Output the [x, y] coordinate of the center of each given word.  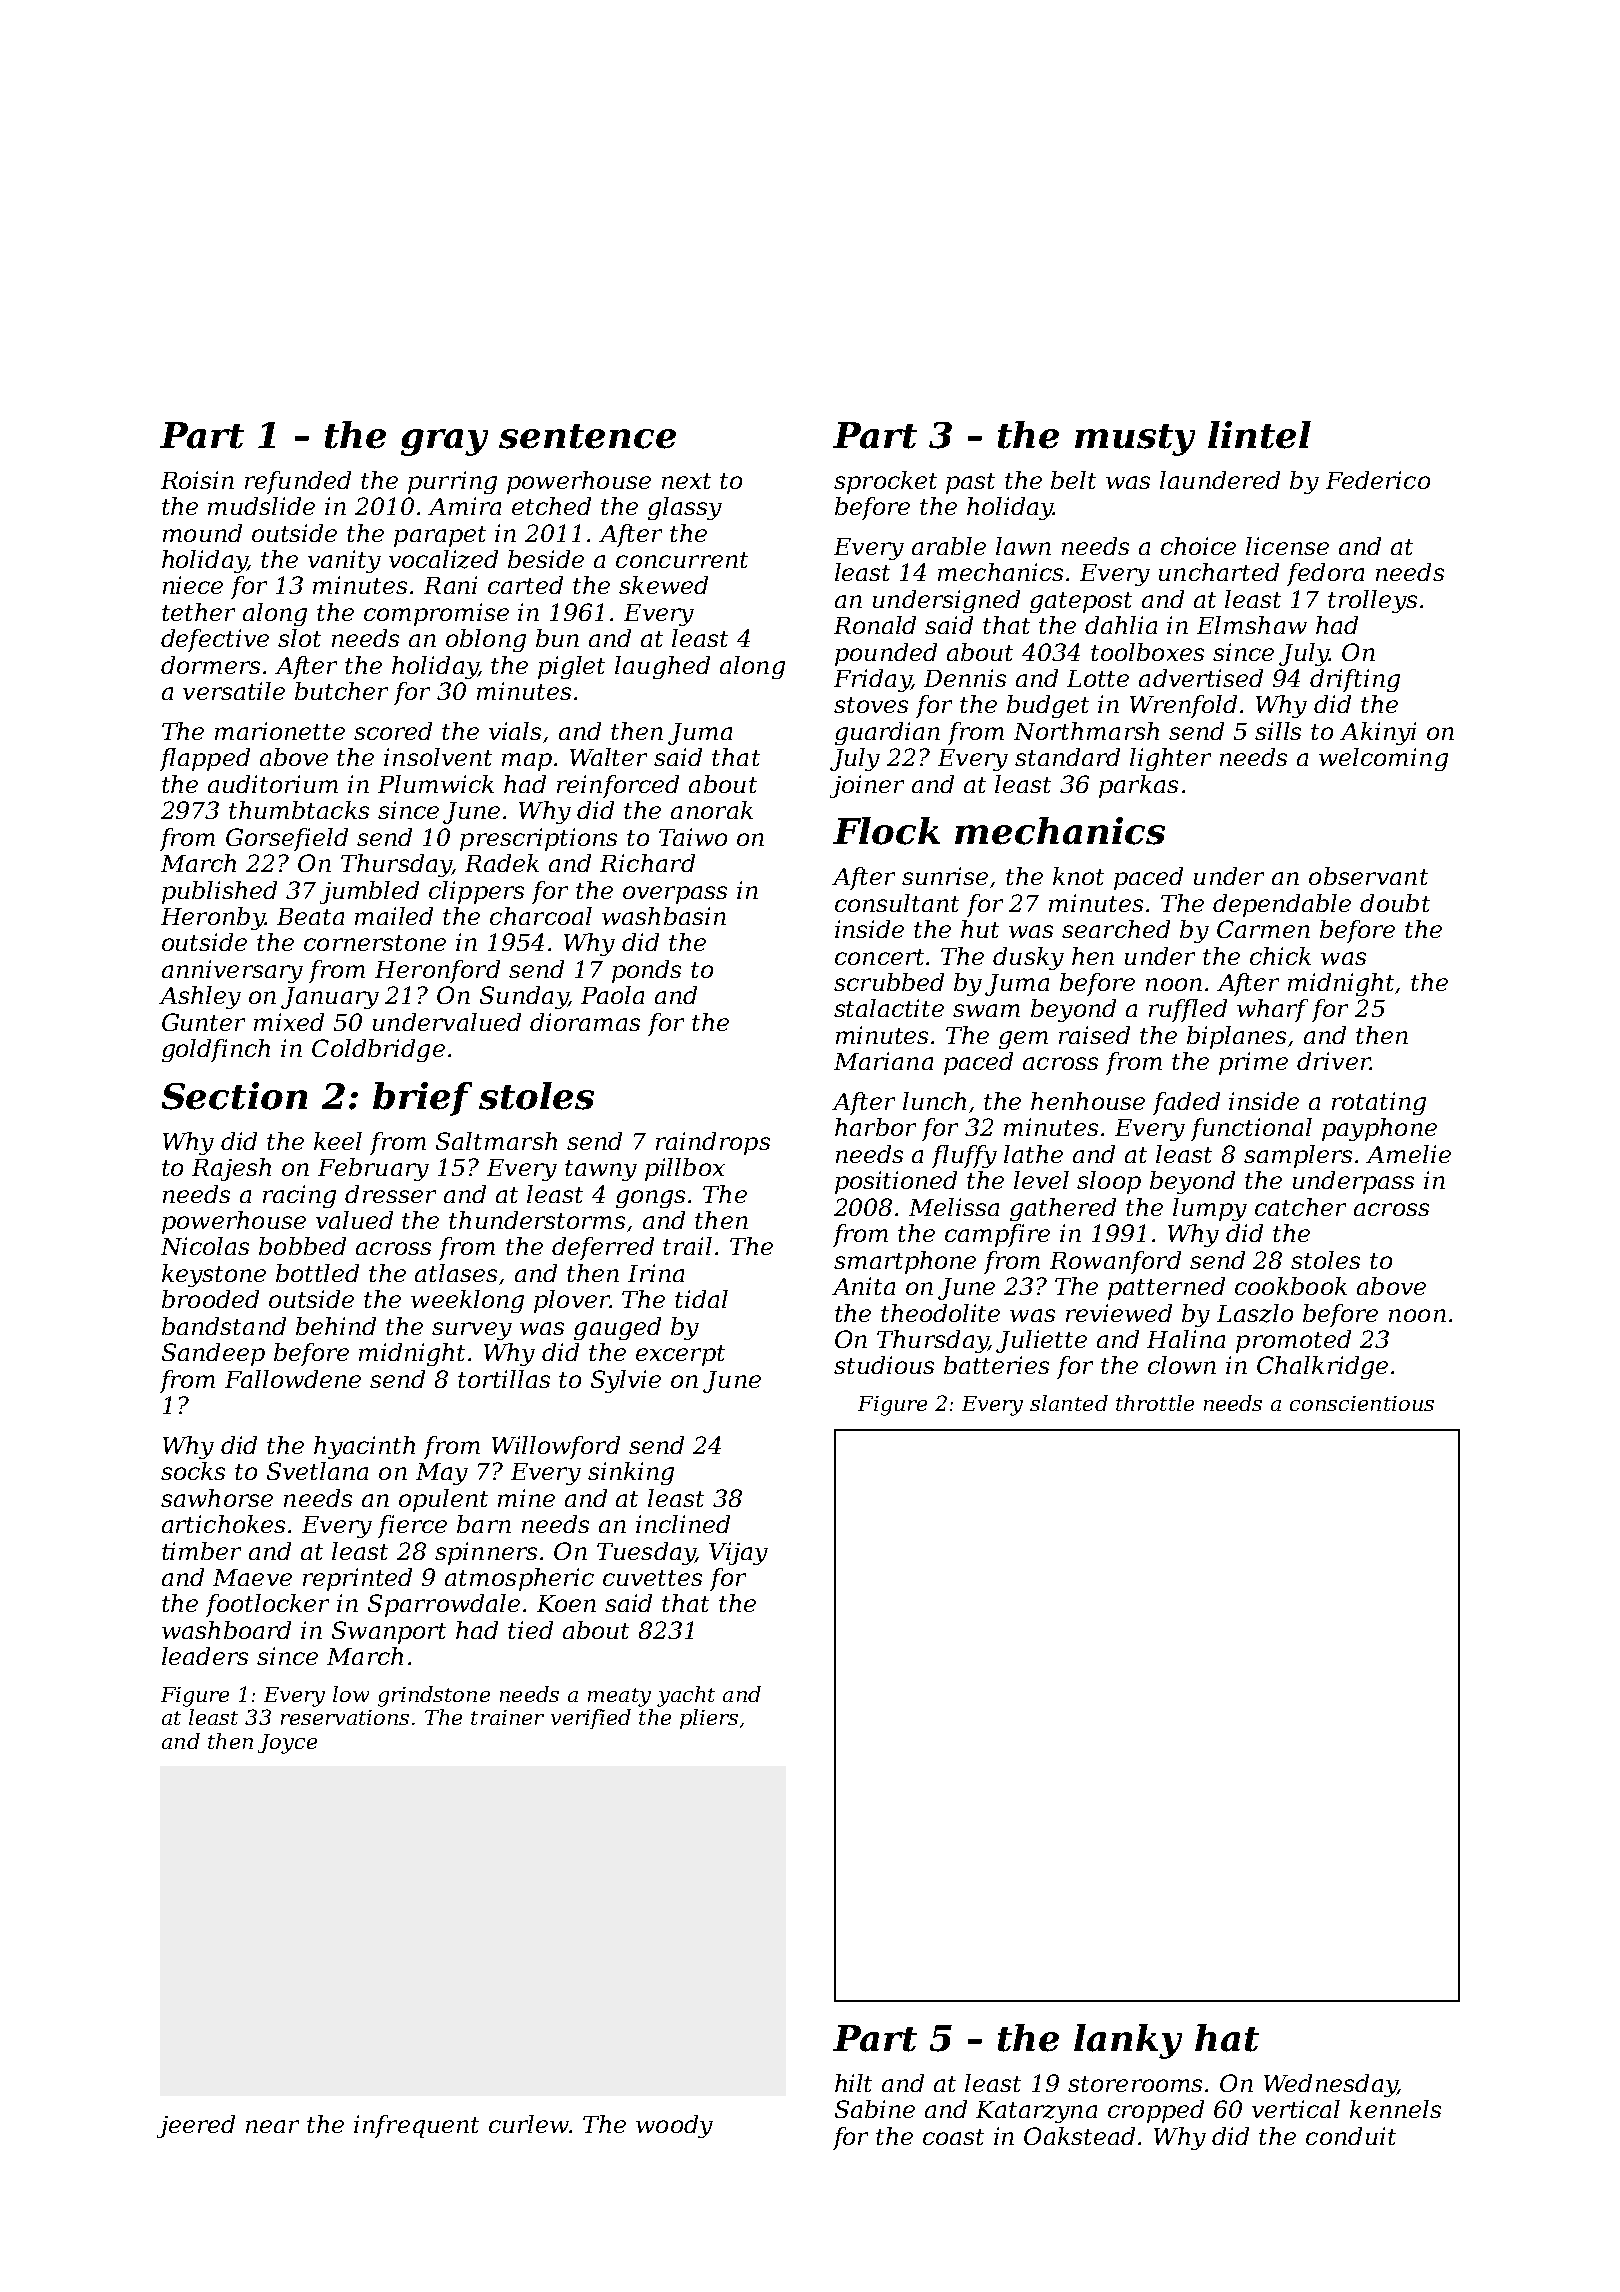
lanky [1128, 2041]
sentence [587, 436]
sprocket [885, 482]
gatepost [1081, 602]
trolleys [1372, 601]
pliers [709, 1719]
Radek [502, 863]
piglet [571, 667]
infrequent [416, 2126]
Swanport [389, 1632]
